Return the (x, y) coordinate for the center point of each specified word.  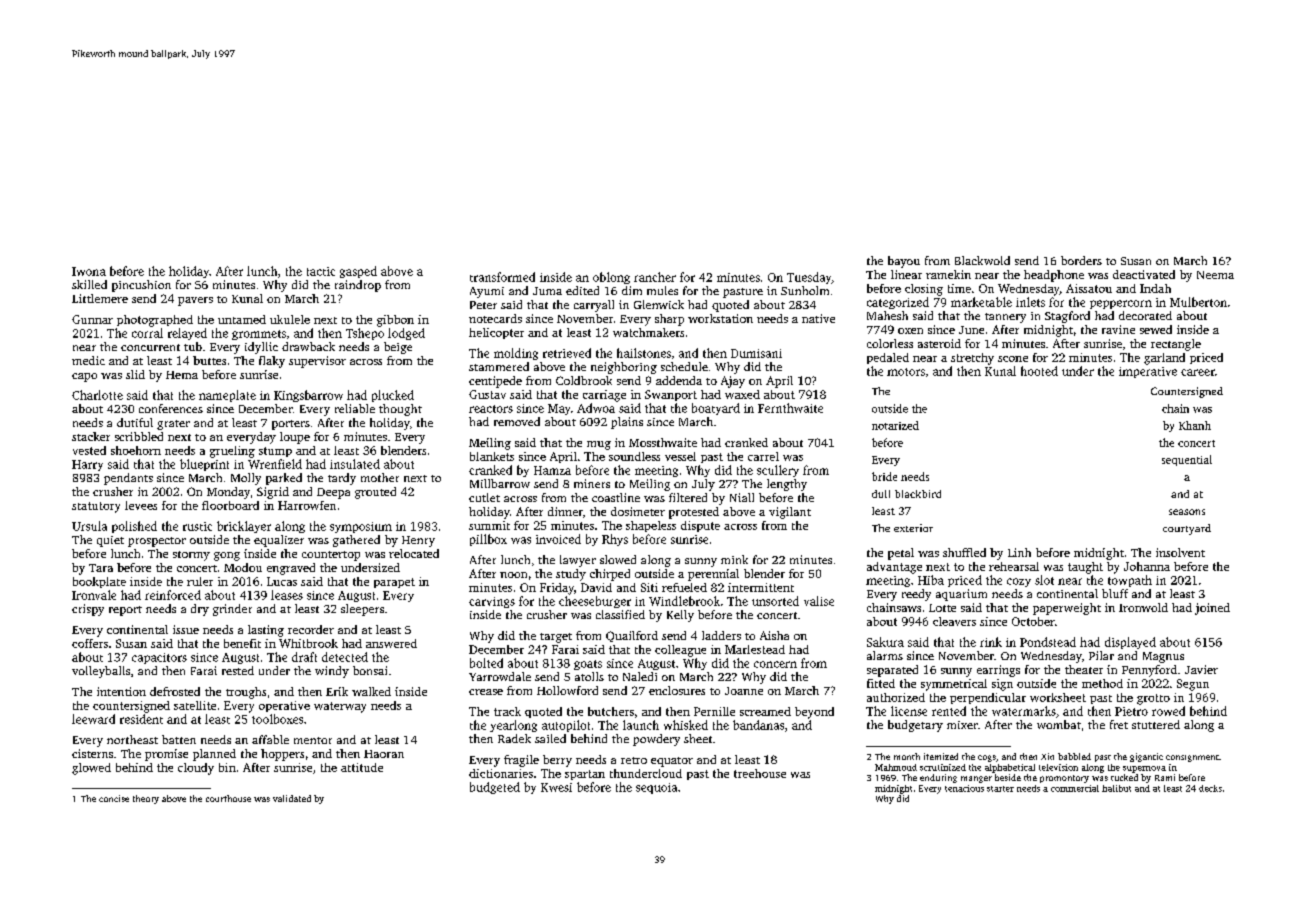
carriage (604, 396)
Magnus (1163, 657)
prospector (157, 542)
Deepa (333, 493)
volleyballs (101, 672)
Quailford (632, 636)
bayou (904, 262)
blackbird (918, 494)
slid (135, 374)
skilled (89, 284)
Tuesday (809, 278)
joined (1212, 609)
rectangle (1176, 345)
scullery (778, 471)
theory (146, 799)
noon (513, 575)
